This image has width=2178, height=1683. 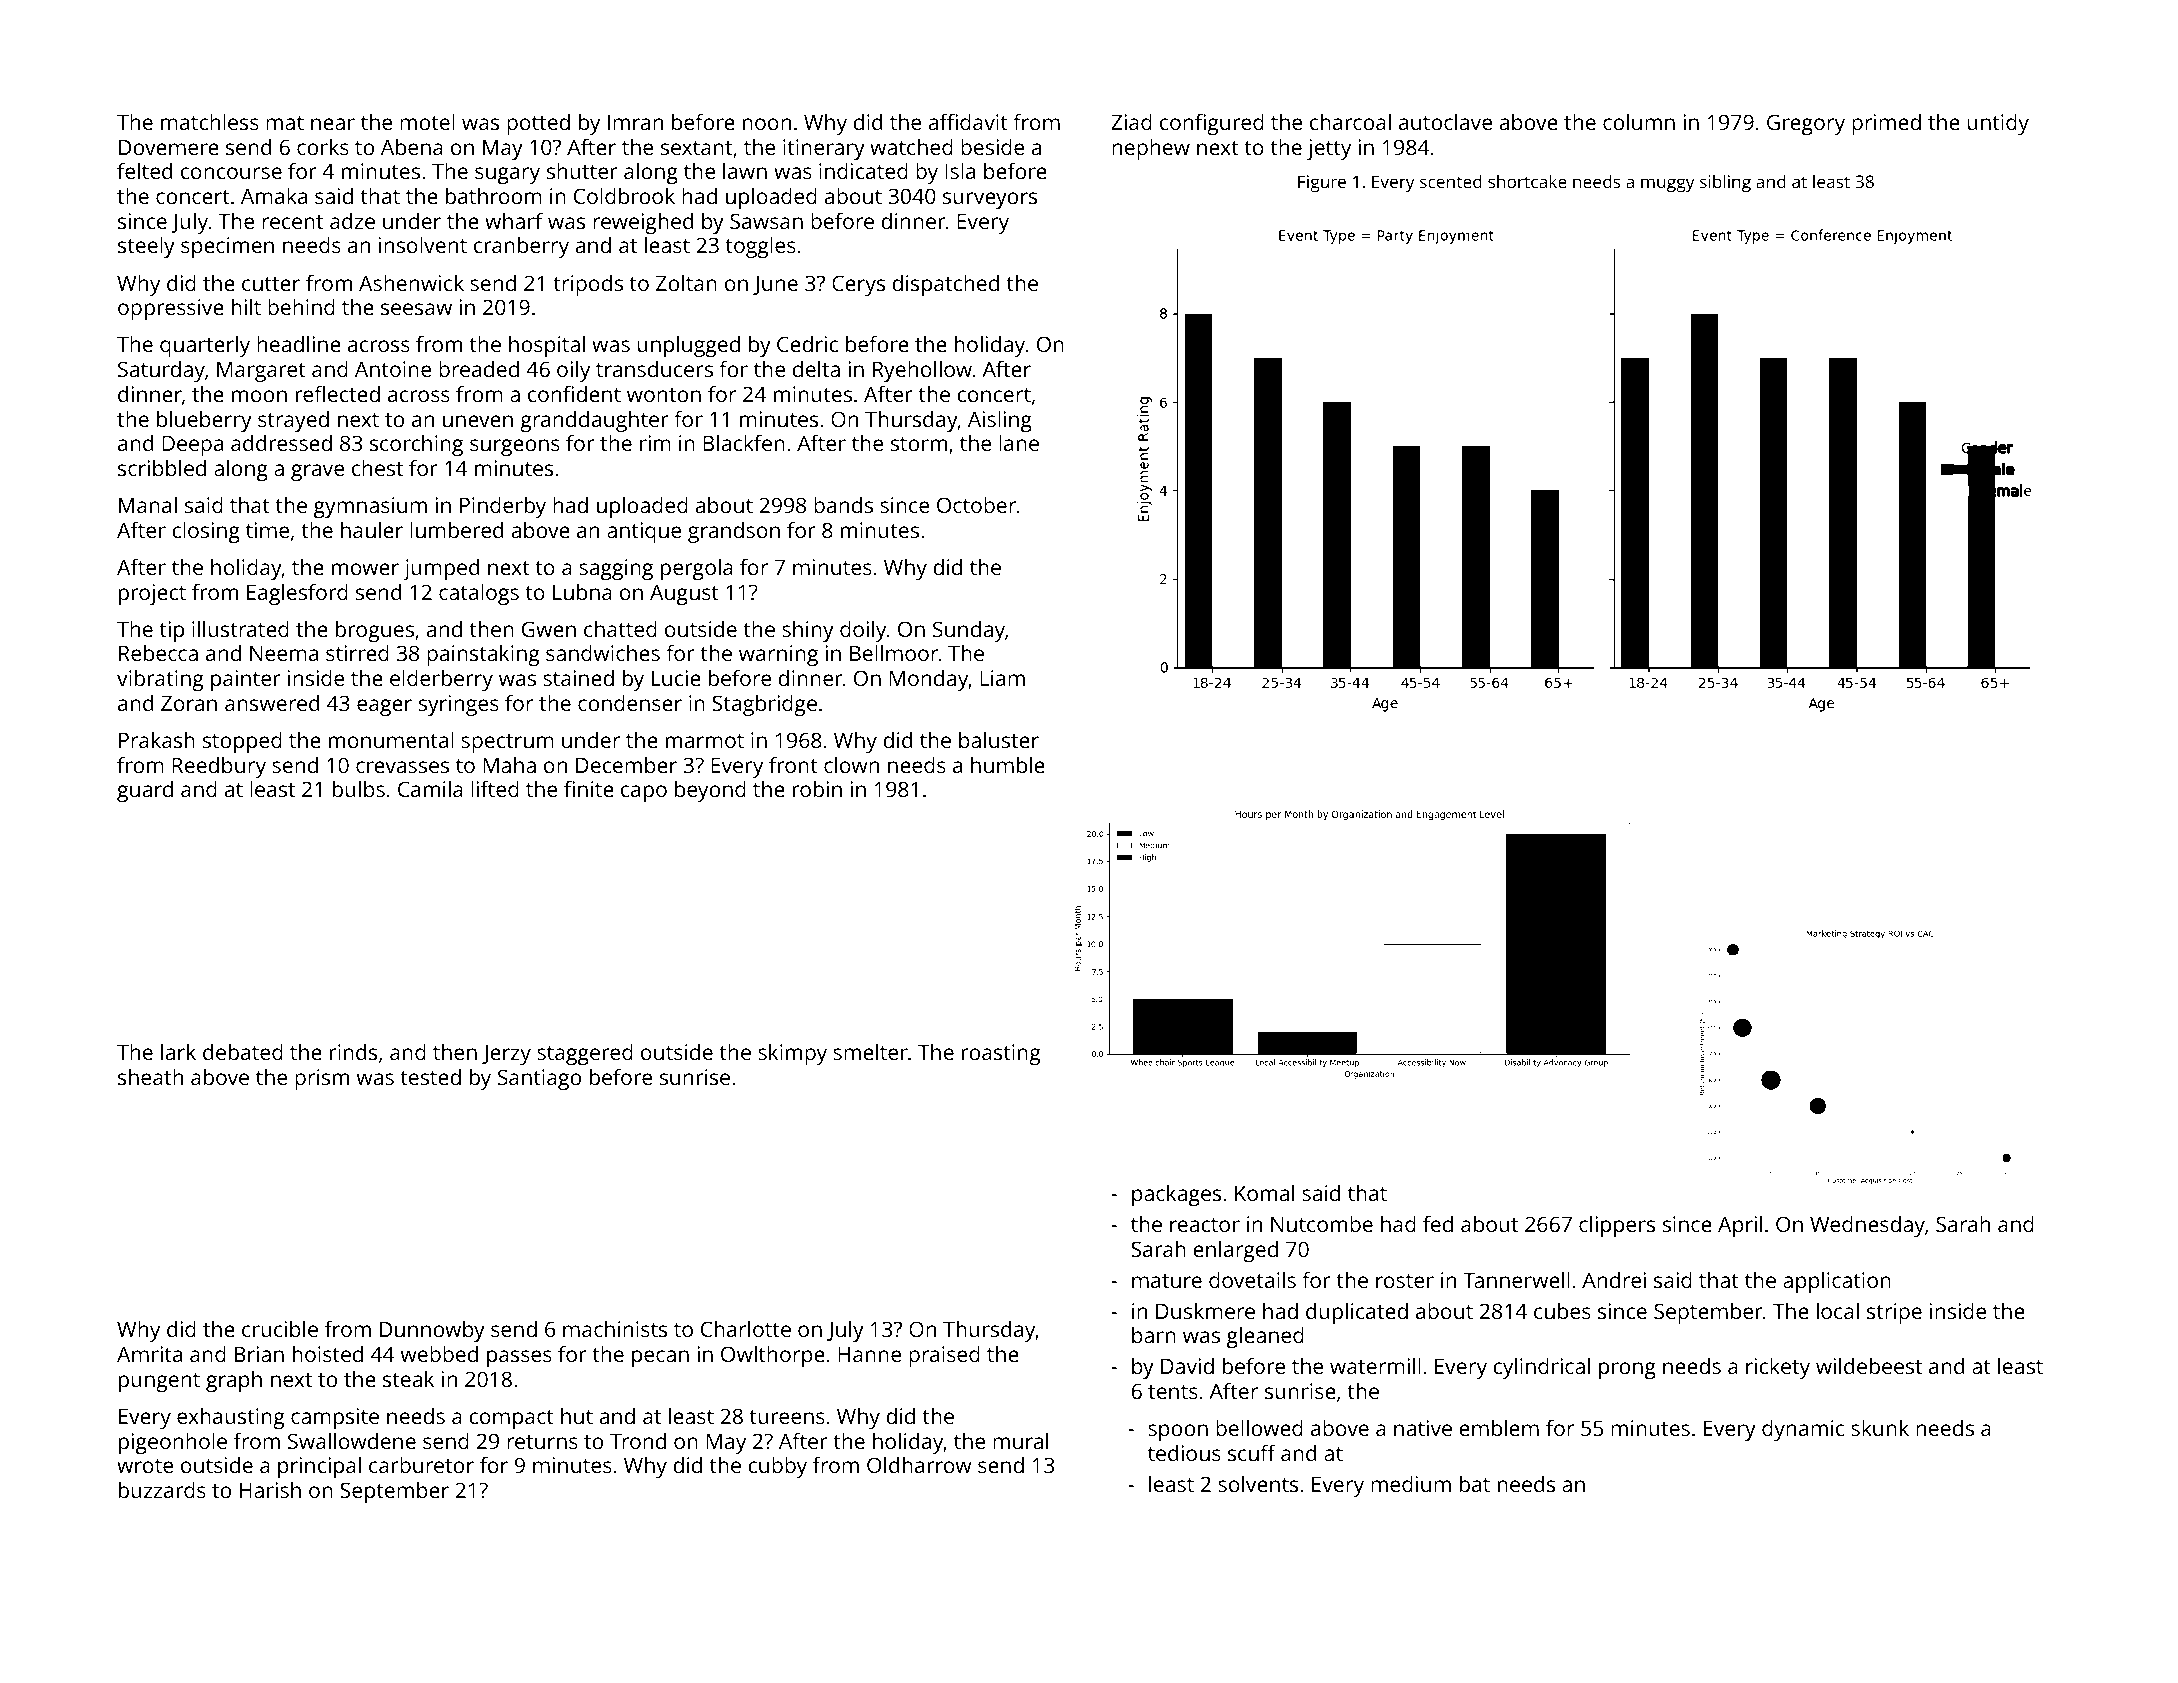 I want to click on Swallowdene, so click(x=352, y=1441).
